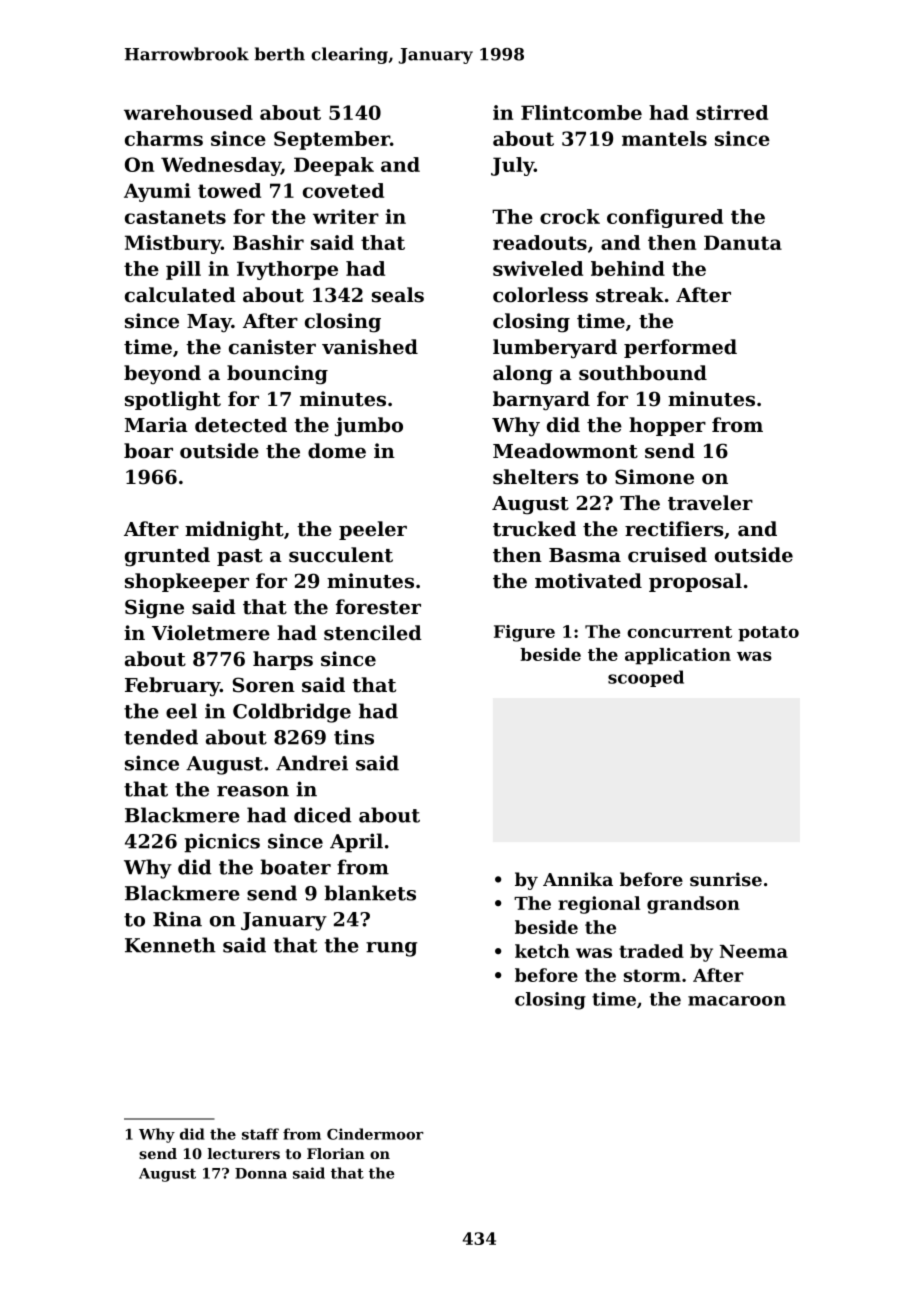 Image resolution: width=924 pixels, height=1311 pixels. Describe the element at coordinates (732, 112) in the image. I see `stirred` at that location.
